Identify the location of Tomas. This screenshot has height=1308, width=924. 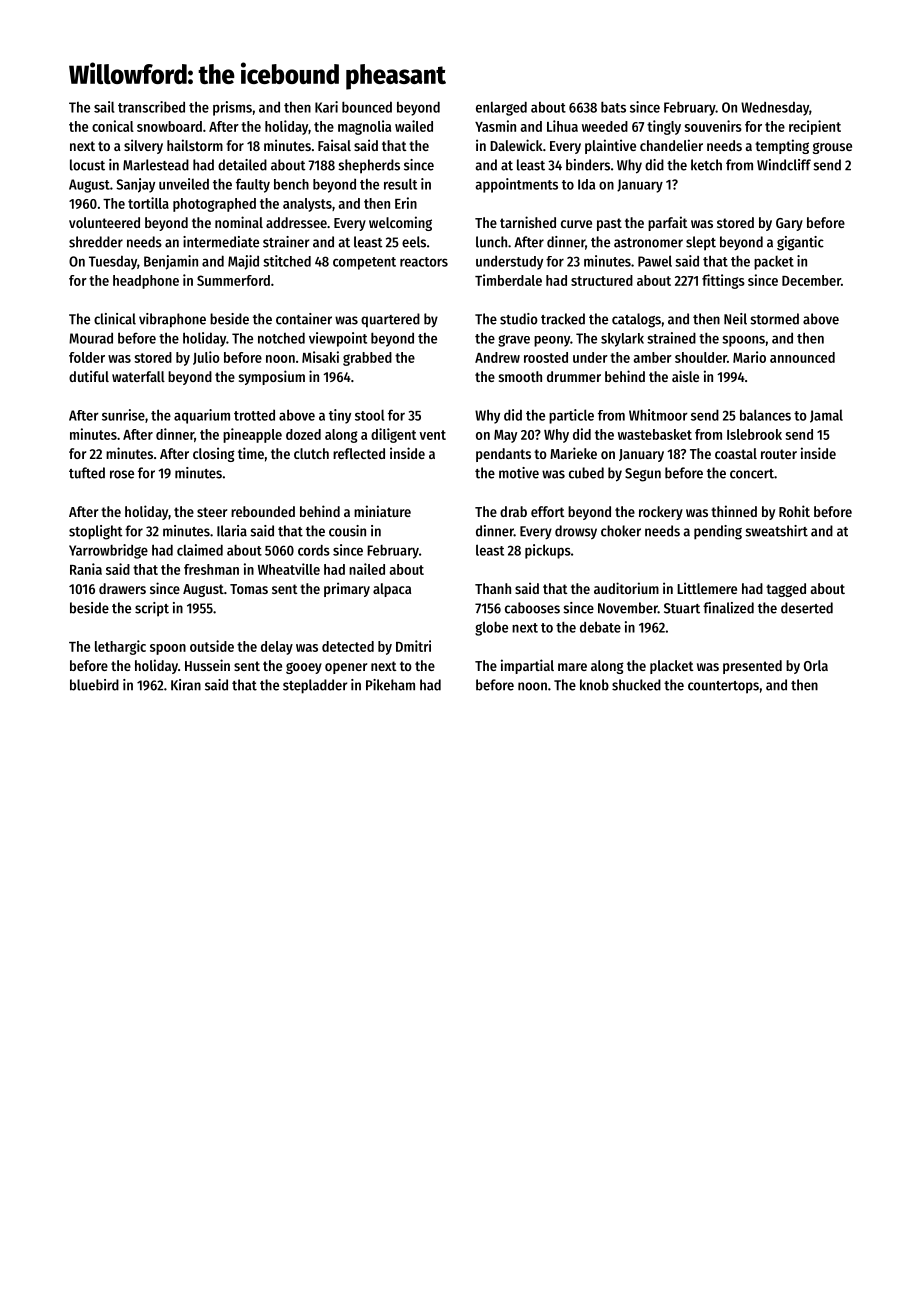
(249, 589).
